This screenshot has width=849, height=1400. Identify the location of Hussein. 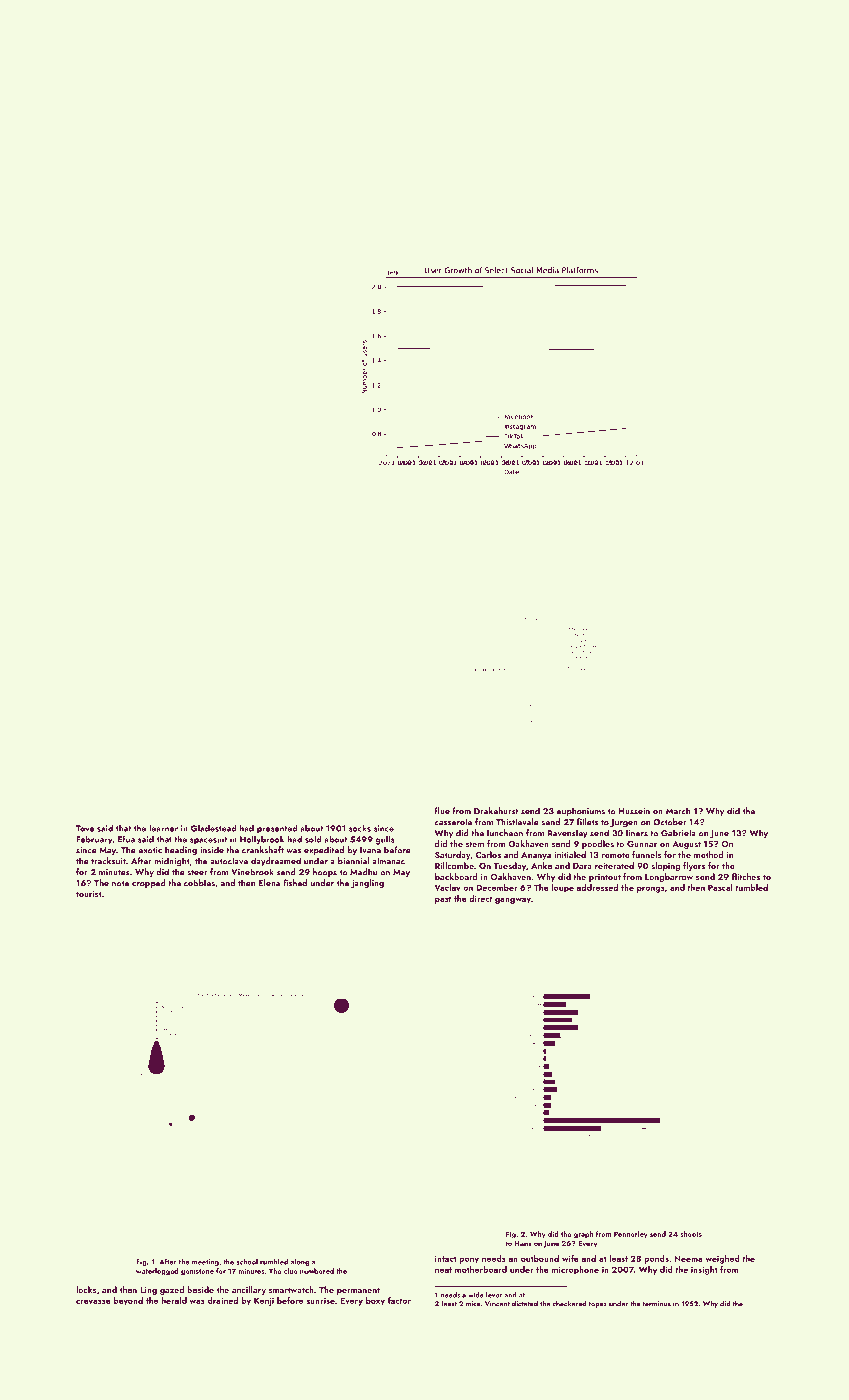
(634, 811).
